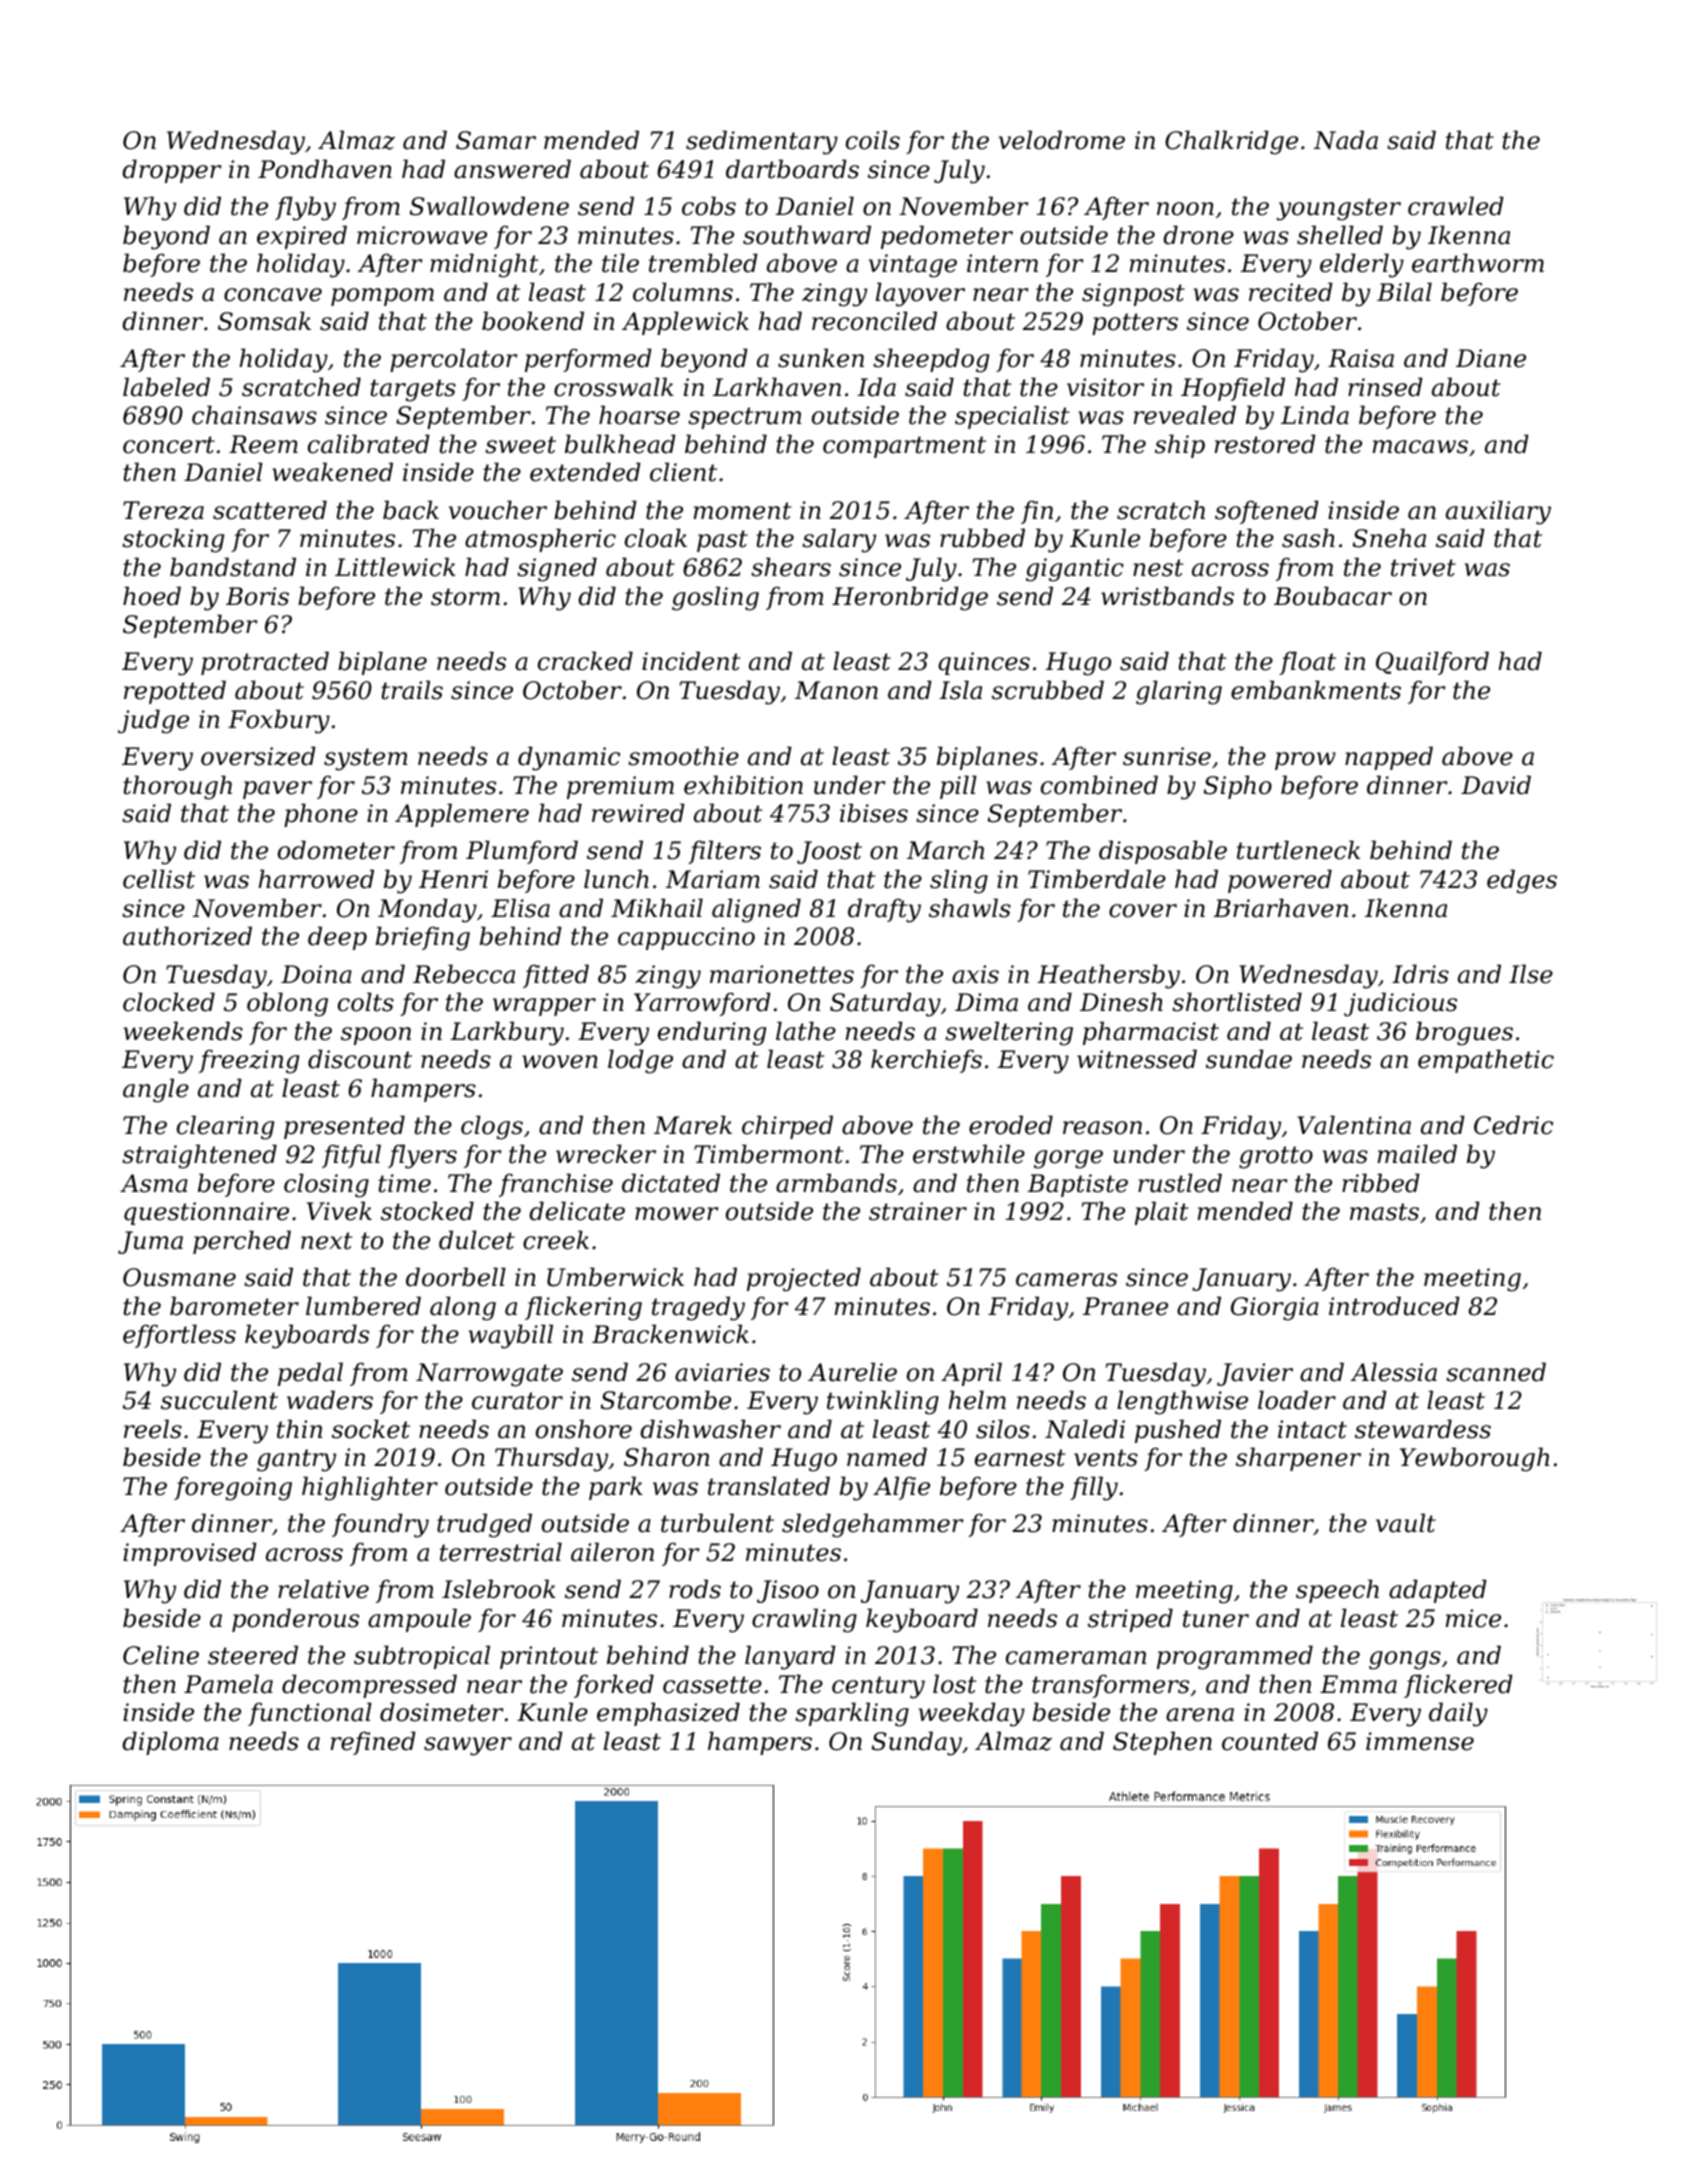 The width and height of the document is (1683, 2178). What do you see at coordinates (693, 1125) in the document?
I see `Marek` at bounding box center [693, 1125].
